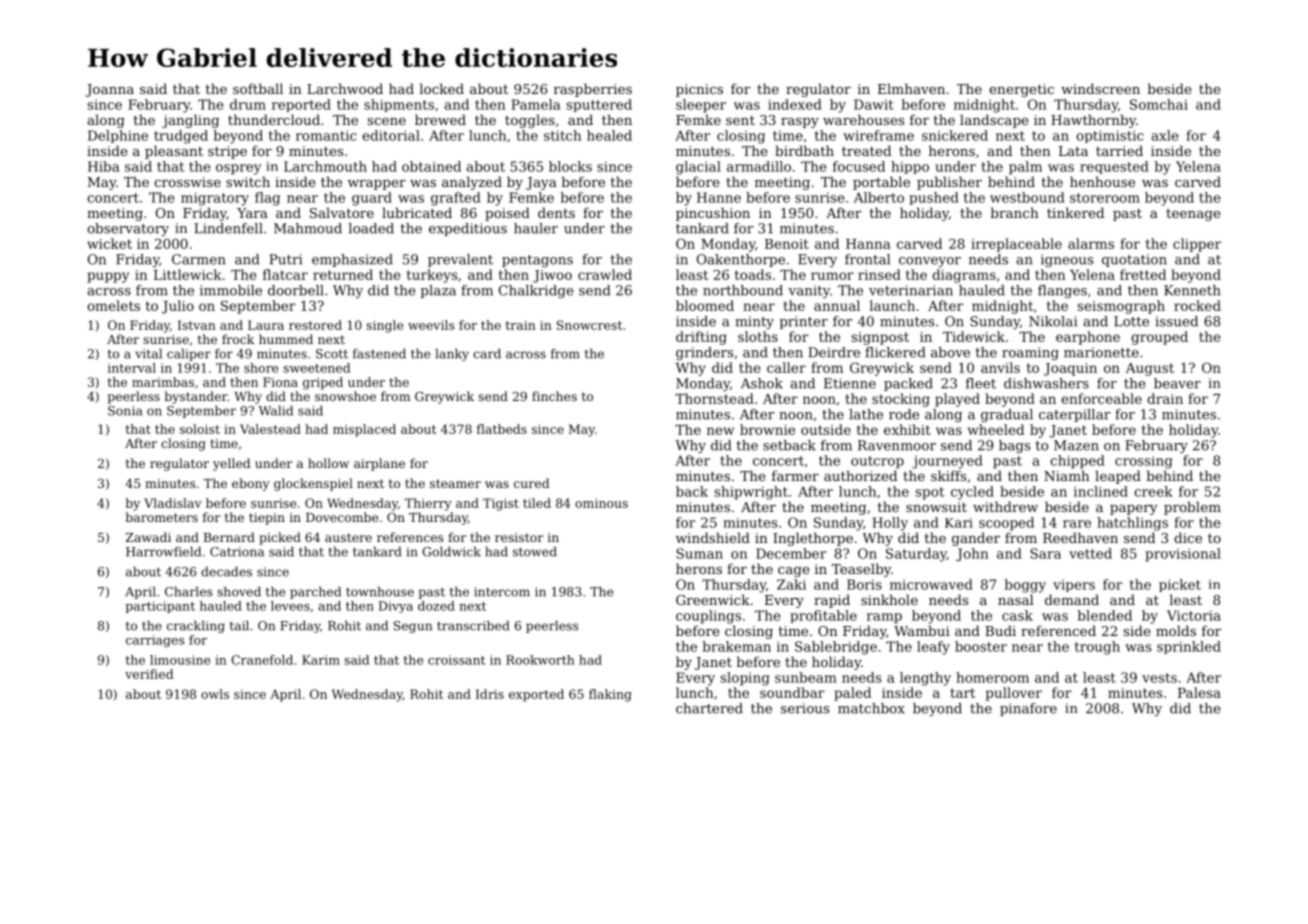  Describe the element at coordinates (1159, 104) in the screenshot. I see `Somchai` at that location.
